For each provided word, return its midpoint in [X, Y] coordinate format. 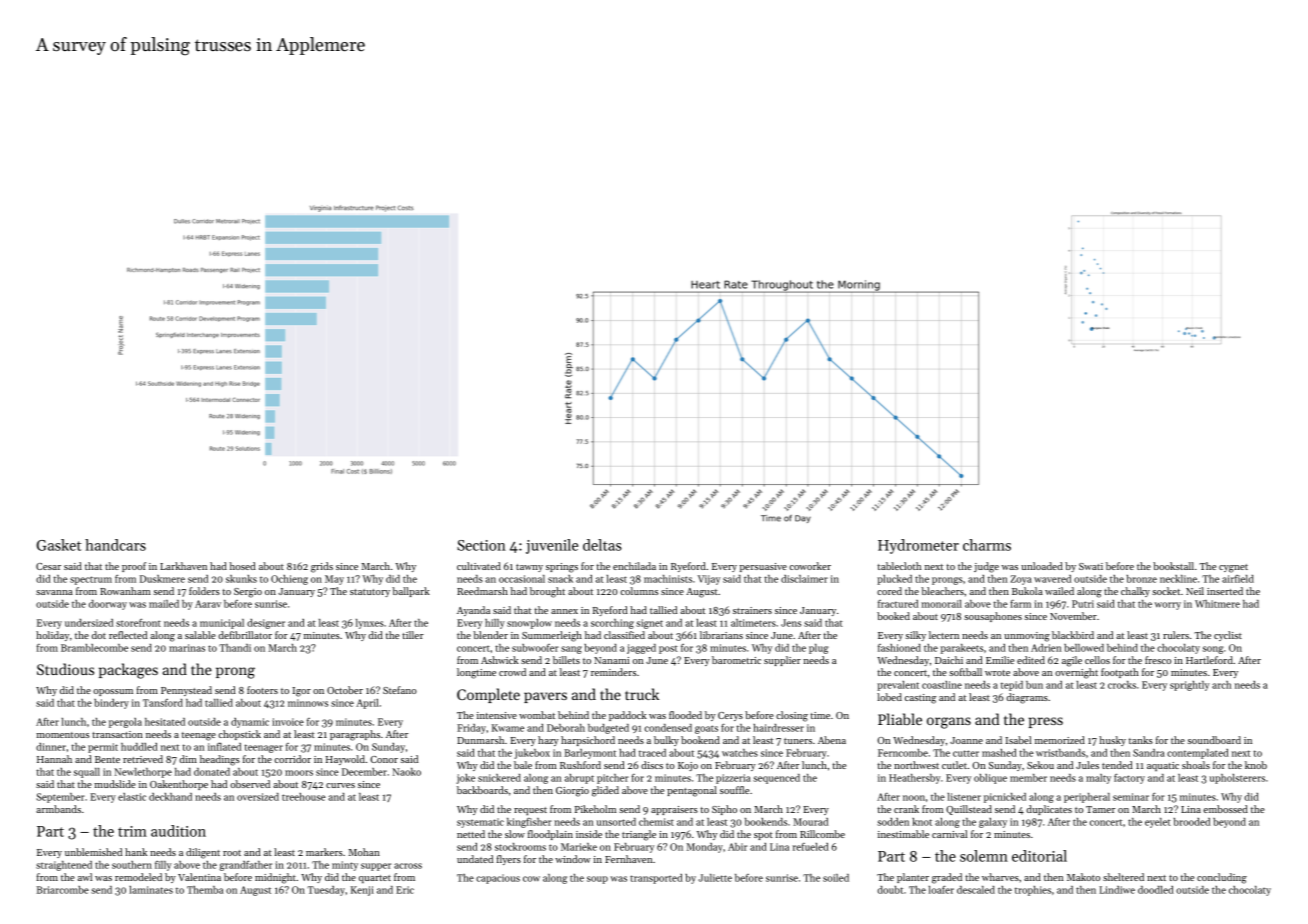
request [530, 811]
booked [893, 616]
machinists [668, 579]
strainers [752, 610]
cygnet [1233, 568]
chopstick [239, 735]
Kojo [688, 766]
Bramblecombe [94, 648]
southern [132, 865]
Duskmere [162, 579]
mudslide [115, 784]
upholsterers [1237, 779]
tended [1117, 765]
